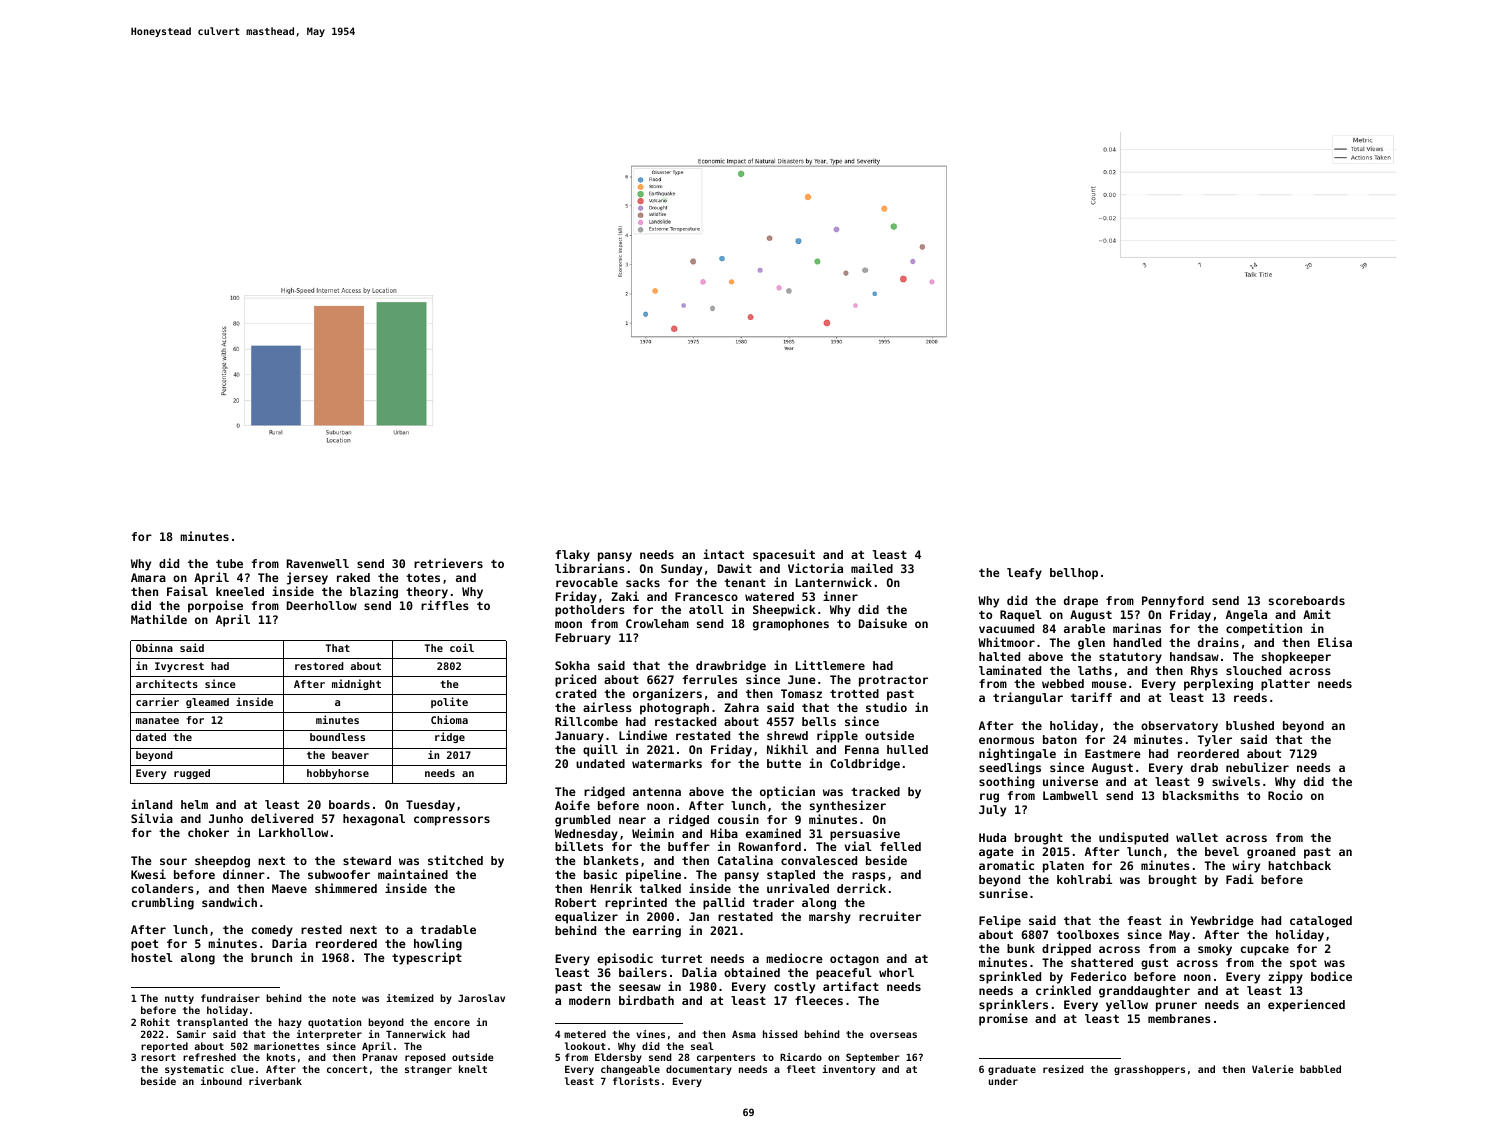  What do you see at coordinates (229, 563) in the screenshot?
I see `tube` at bounding box center [229, 563].
